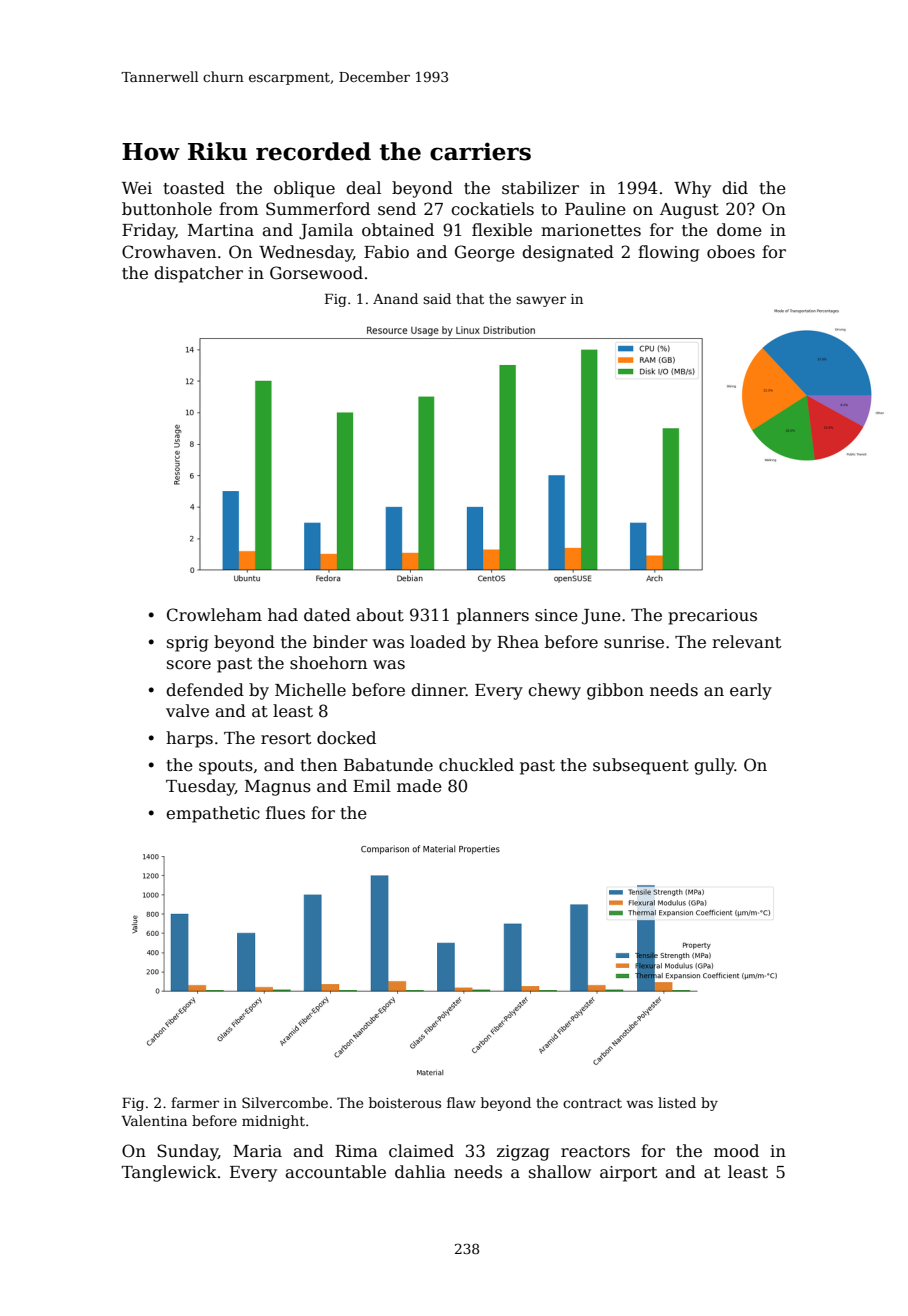 The height and width of the image is (1316, 908). Describe the element at coordinates (285, 813) in the image. I see `flues` at that location.
